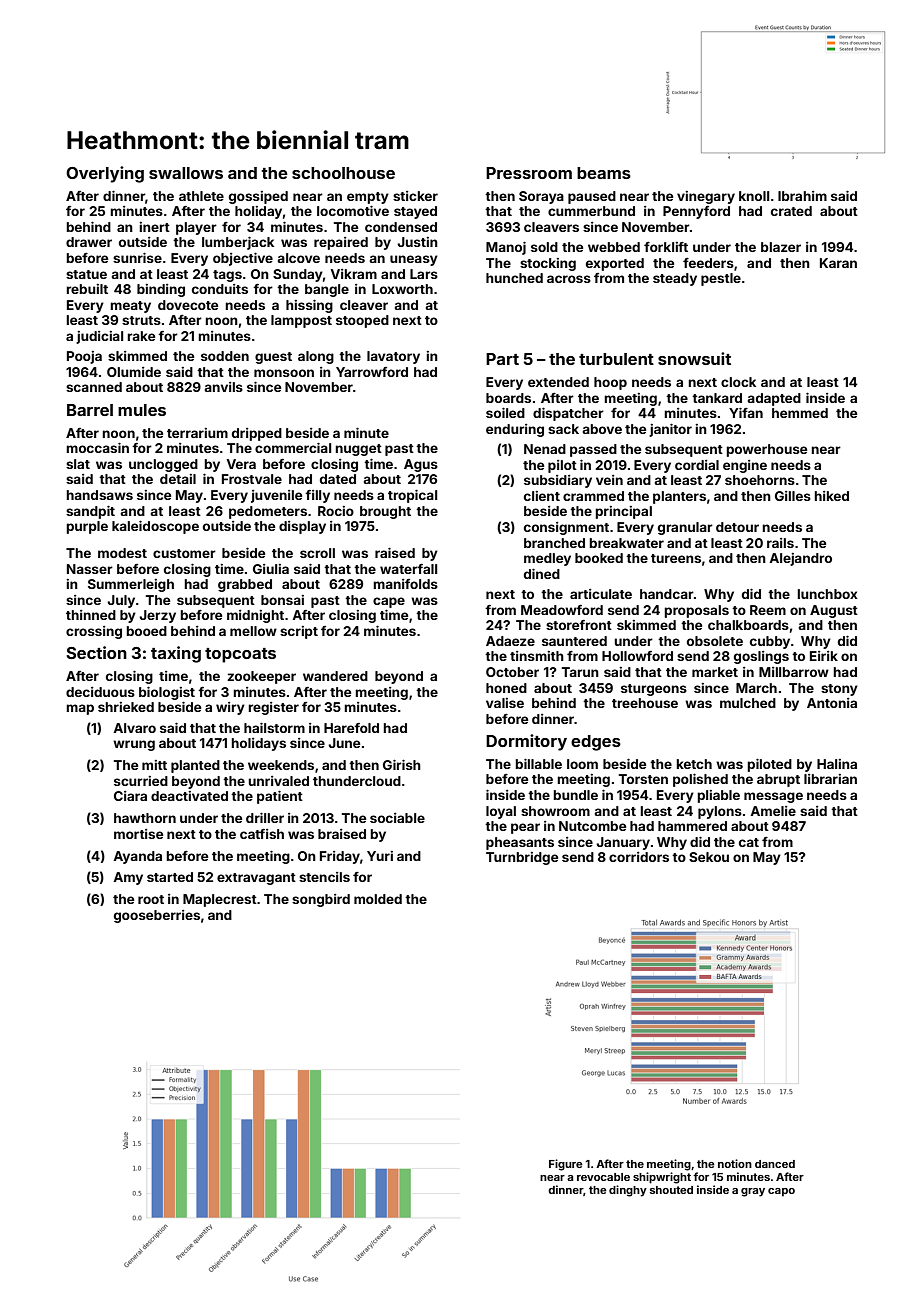 The height and width of the image is (1314, 924). I want to click on terrarium, so click(197, 433).
